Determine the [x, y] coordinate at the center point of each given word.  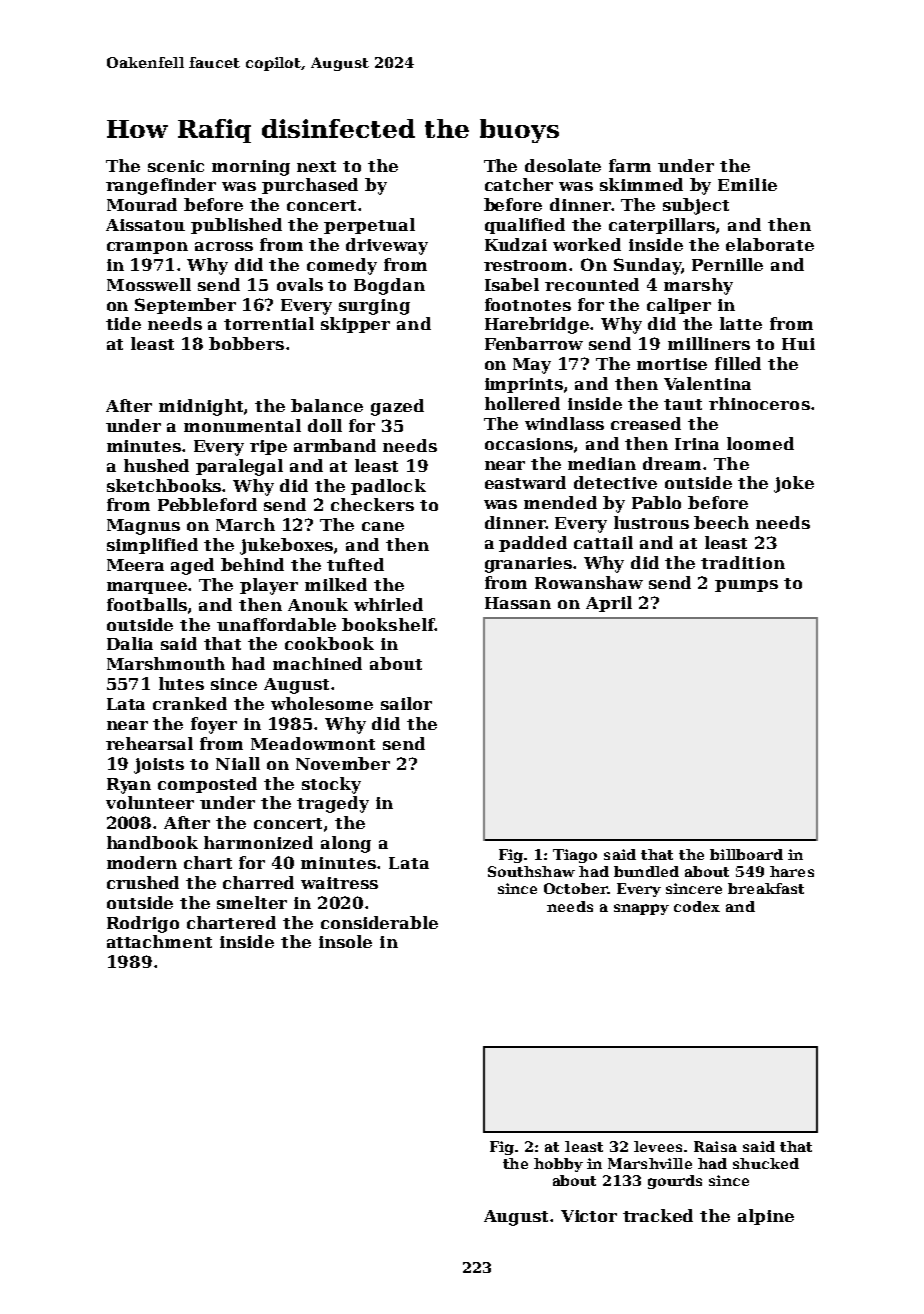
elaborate [770, 244]
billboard [746, 854]
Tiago [575, 856]
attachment [159, 941]
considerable [379, 922]
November [343, 763]
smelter [252, 902]
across [224, 246]
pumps [746, 586]
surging [374, 307]
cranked [190, 703]
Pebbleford [207, 504]
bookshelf [388, 624]
